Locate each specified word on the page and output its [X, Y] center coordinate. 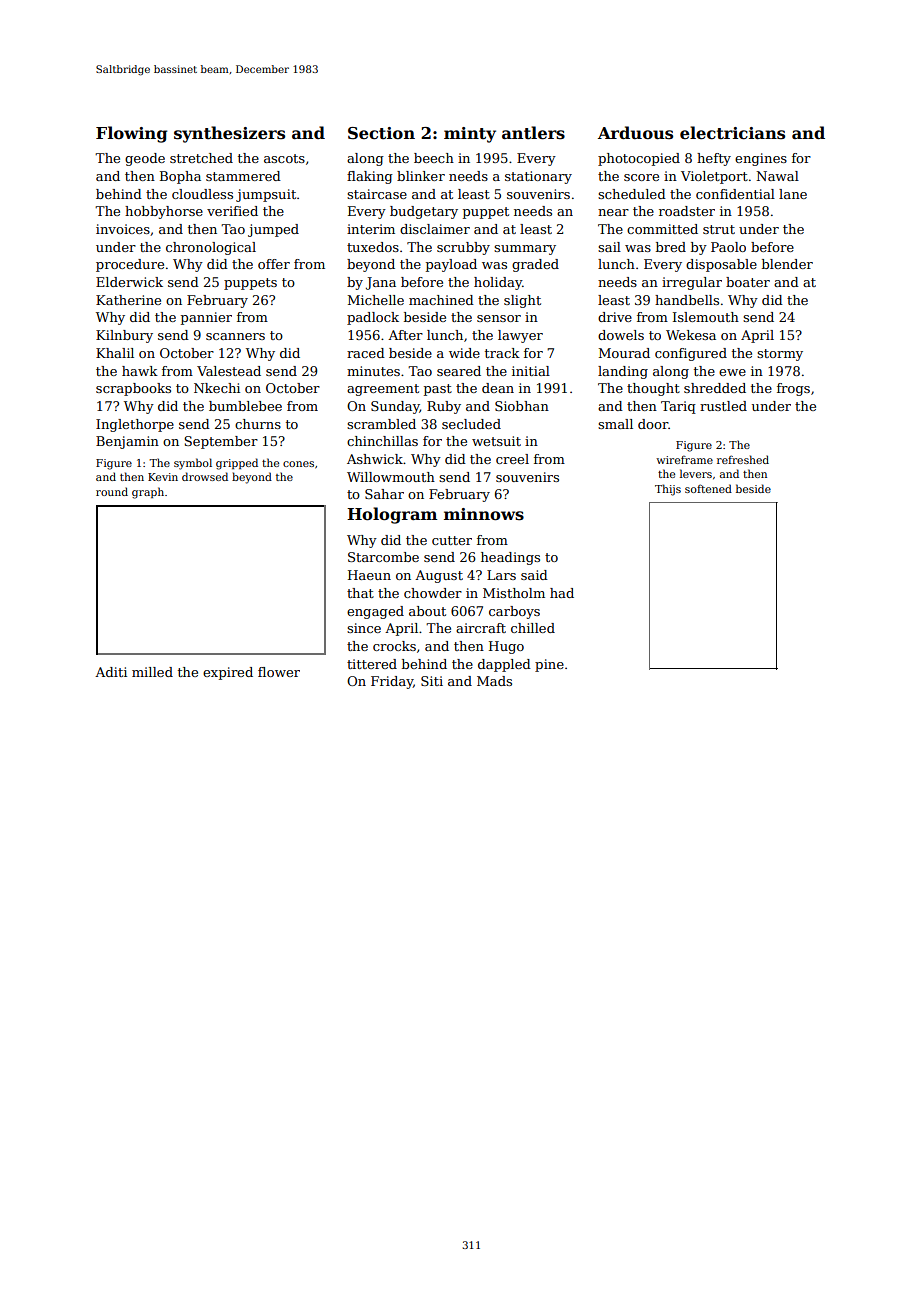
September [221, 442]
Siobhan [522, 406]
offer [274, 264]
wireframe [684, 459]
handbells [687, 300]
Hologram [392, 515]
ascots [284, 158]
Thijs [668, 490]
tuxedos [373, 247]
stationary [538, 177]
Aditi [111, 672]
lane [793, 194]
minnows [484, 514]
